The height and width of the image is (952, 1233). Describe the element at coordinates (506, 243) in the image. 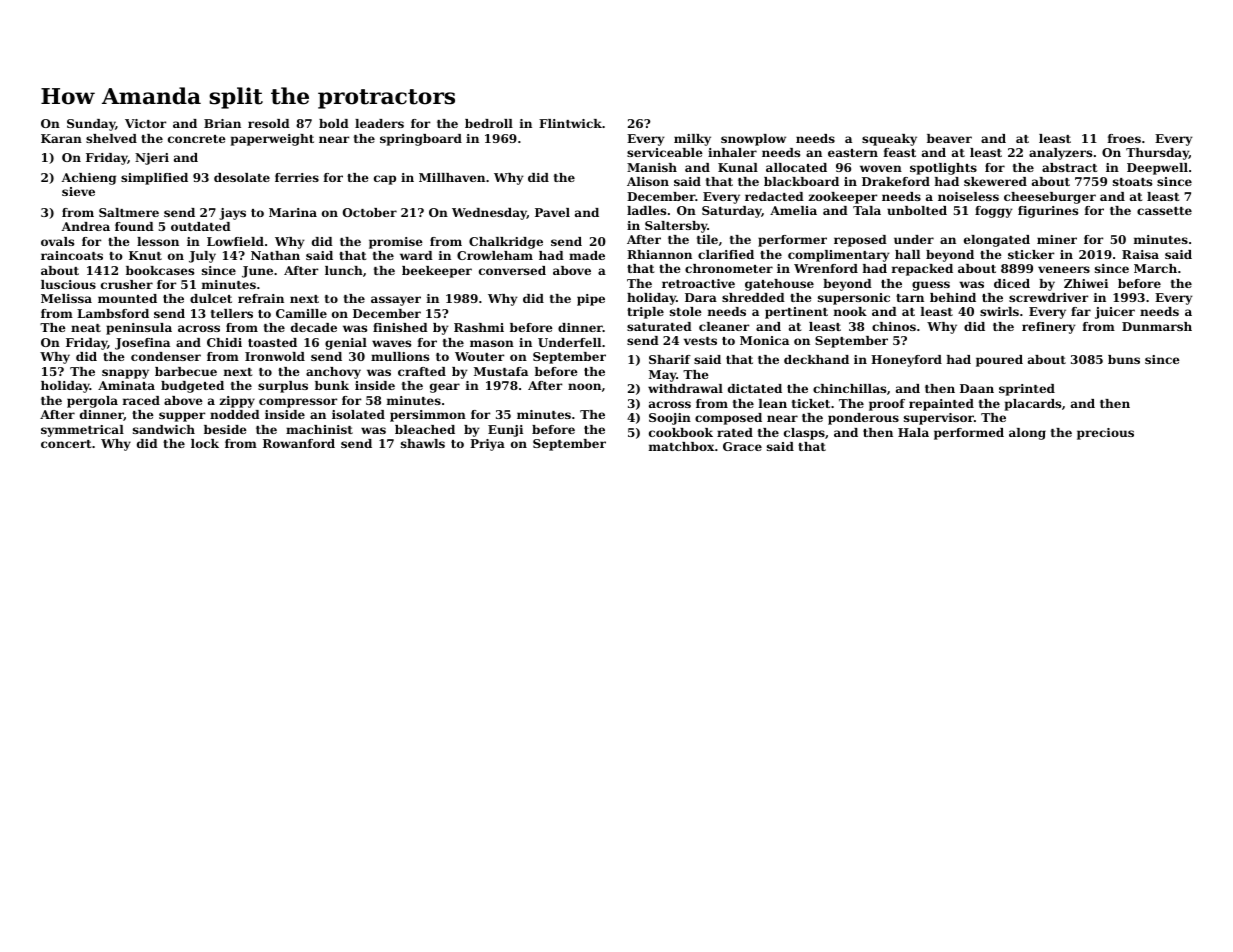

I see `Chalkridge` at that location.
